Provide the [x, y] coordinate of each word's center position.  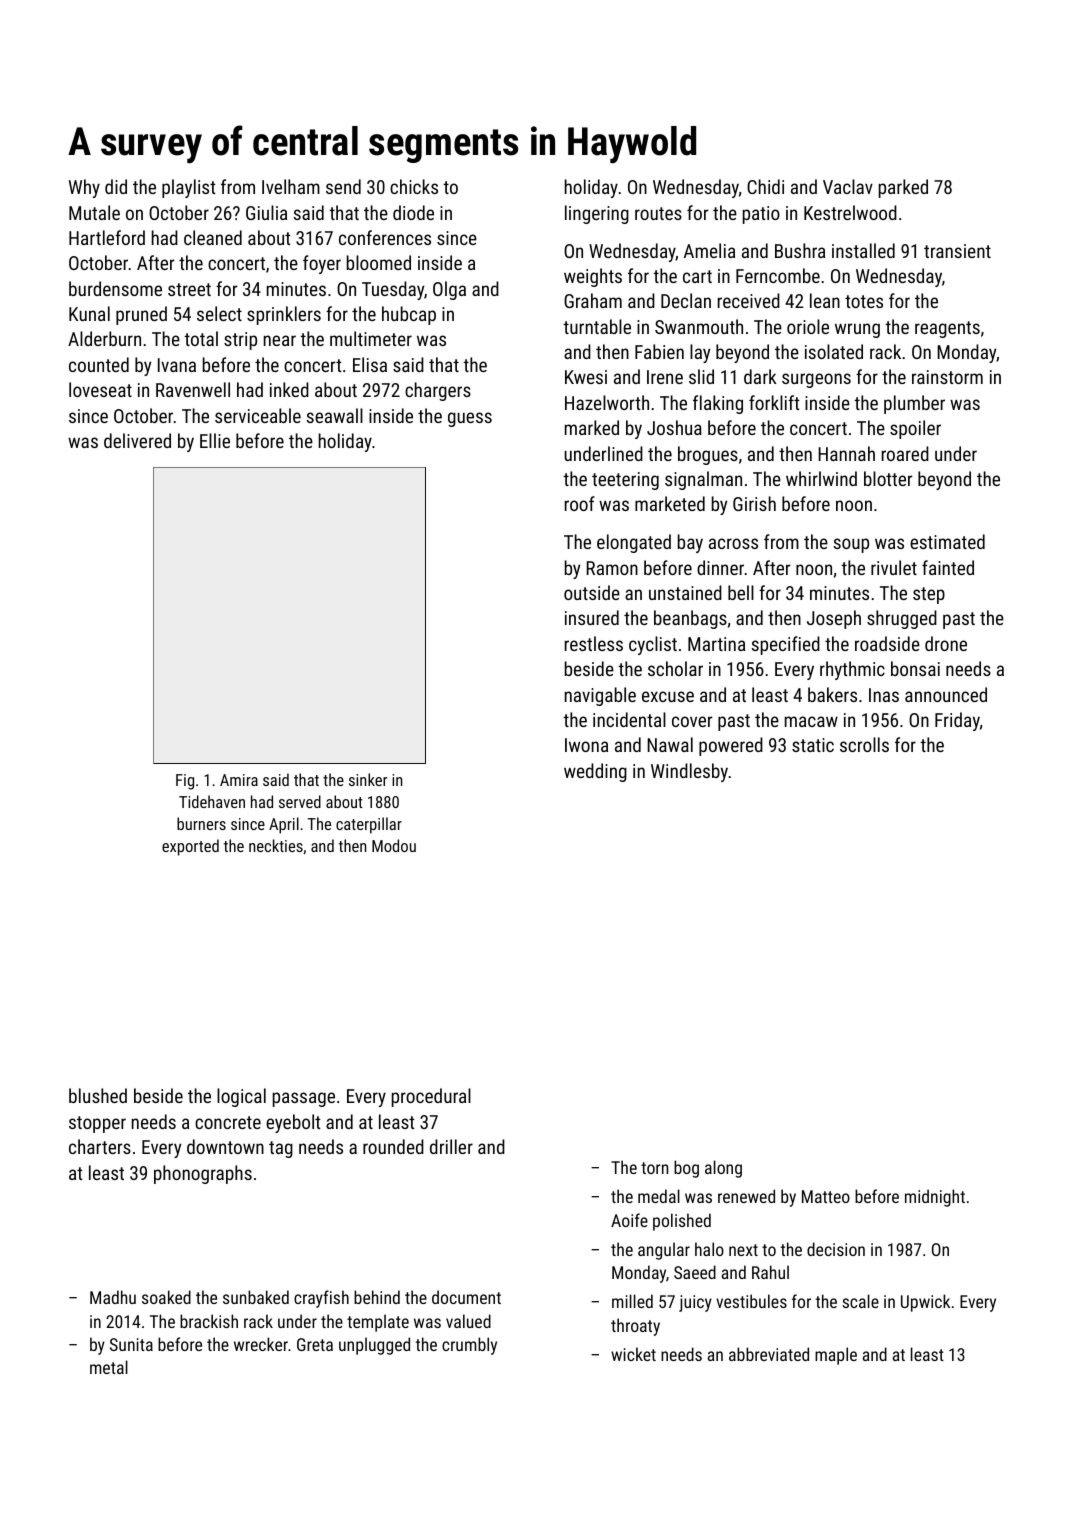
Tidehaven [212, 801]
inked [289, 389]
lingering [597, 214]
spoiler [915, 429]
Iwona [586, 745]
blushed [98, 1095]
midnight [935, 1198]
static [813, 745]
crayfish [321, 1299]
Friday [957, 721]
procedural [431, 1097]
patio [761, 215]
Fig [185, 782]
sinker [368, 779]
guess [470, 419]
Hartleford [107, 237]
